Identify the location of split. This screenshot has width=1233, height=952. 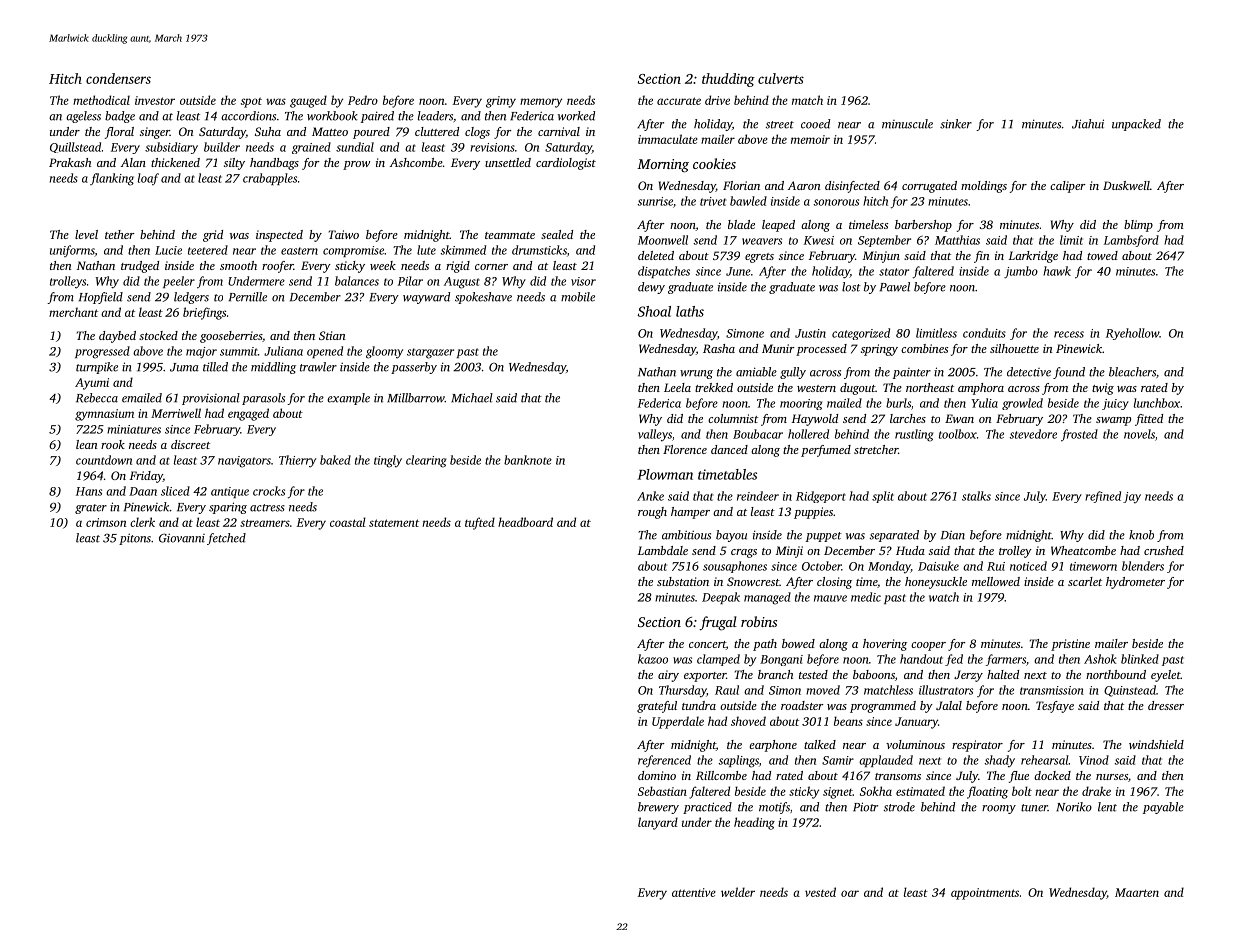
(883, 497).
